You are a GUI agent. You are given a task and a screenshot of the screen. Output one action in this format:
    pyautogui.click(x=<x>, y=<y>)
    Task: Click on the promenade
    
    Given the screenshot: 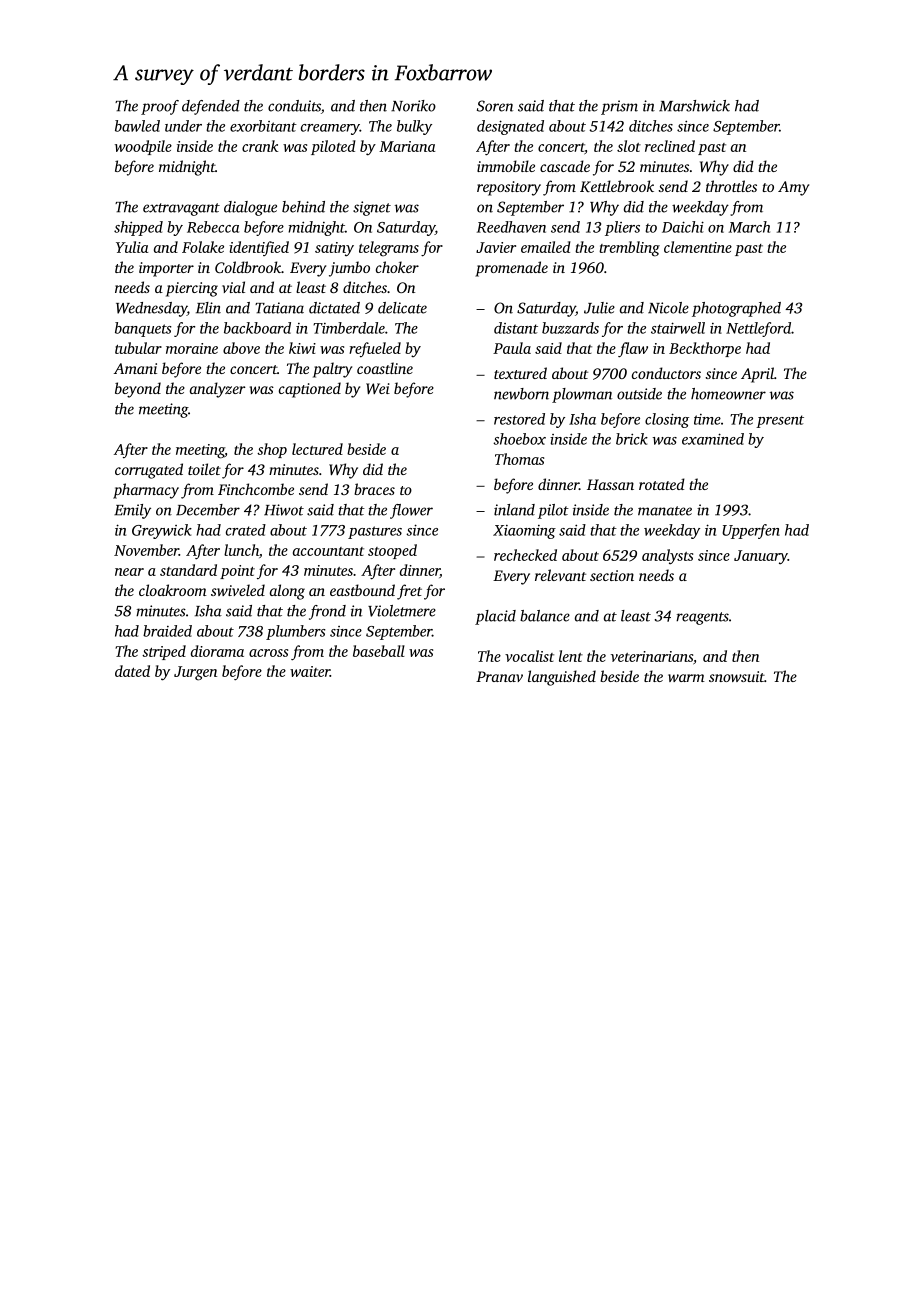 What is the action you would take?
    pyautogui.click(x=511, y=269)
